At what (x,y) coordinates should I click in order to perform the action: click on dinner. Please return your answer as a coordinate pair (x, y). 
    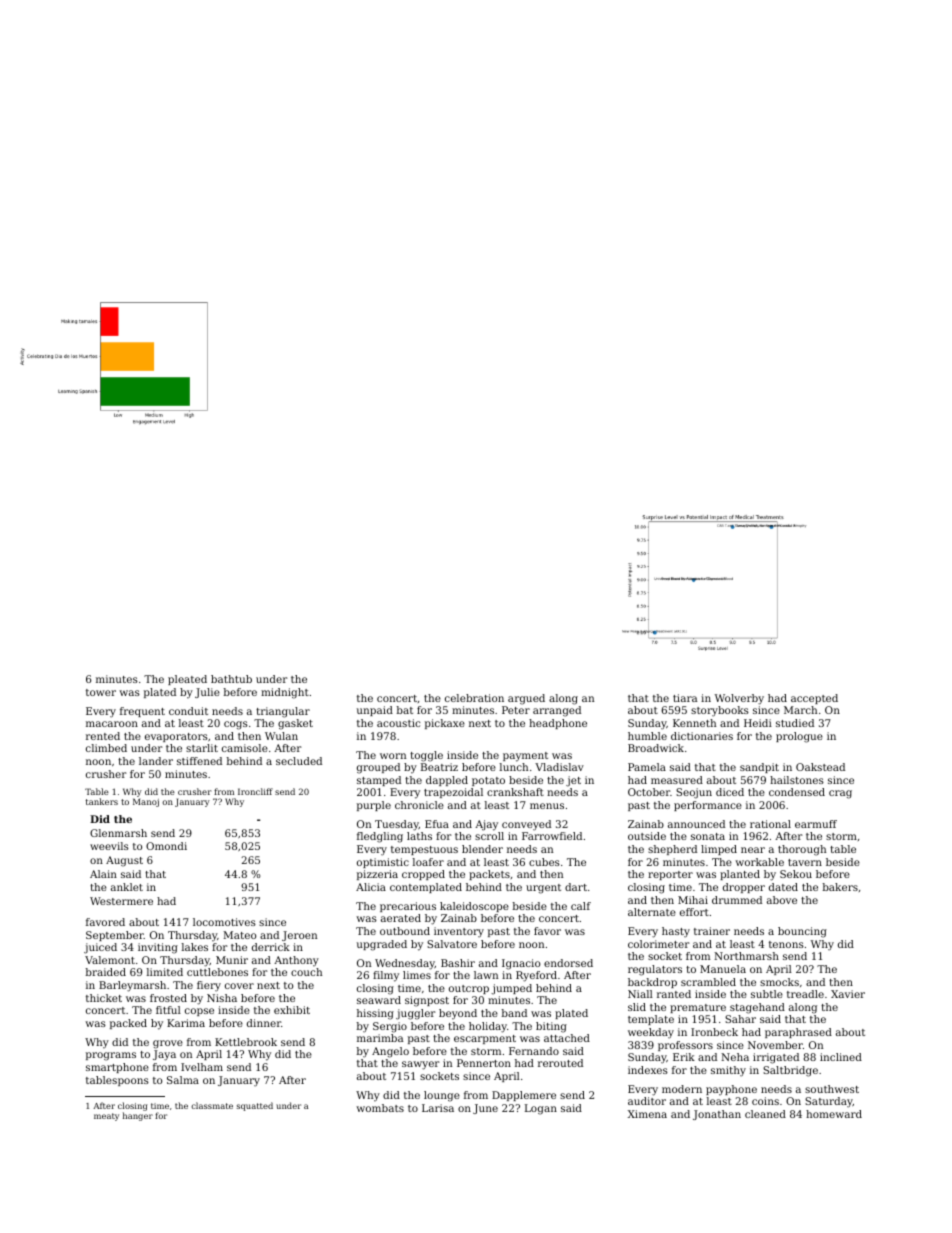
    Looking at the image, I should click on (264, 1023).
